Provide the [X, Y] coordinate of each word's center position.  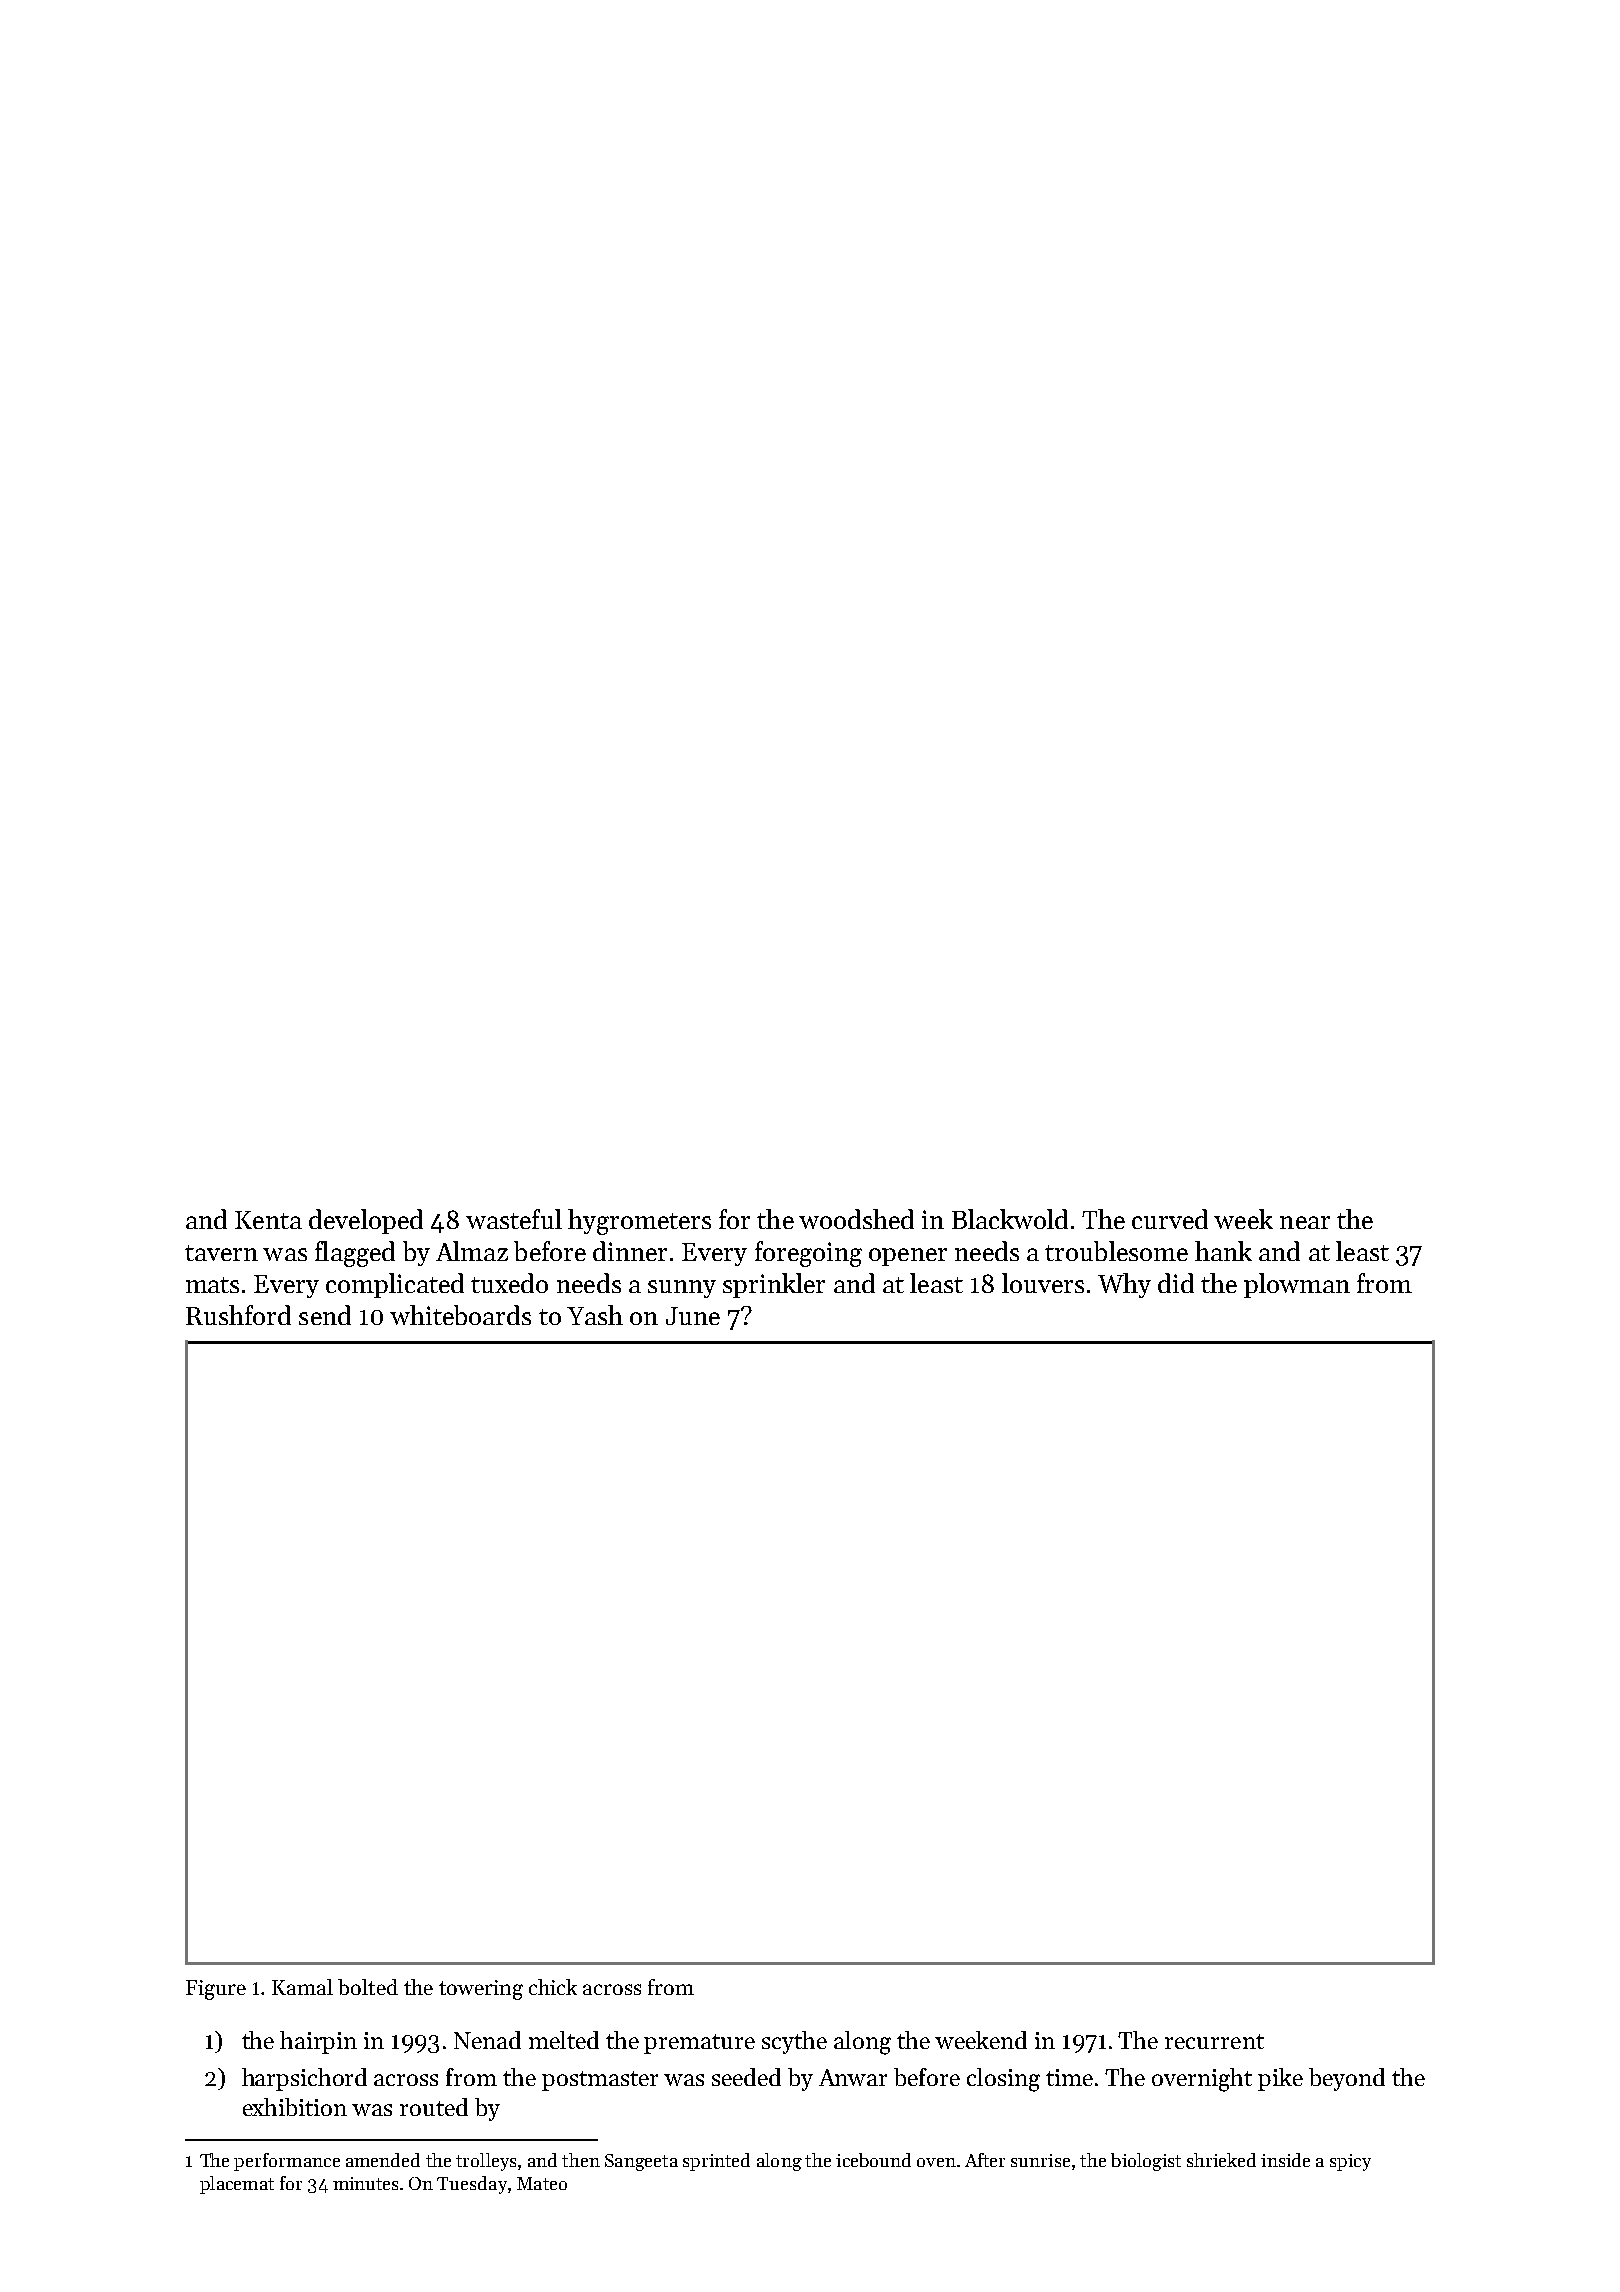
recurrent [1214, 2041]
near [1305, 1222]
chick [553, 1987]
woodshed [856, 1219]
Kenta [268, 1220]
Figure [216, 1990]
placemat [237, 2185]
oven [936, 2162]
